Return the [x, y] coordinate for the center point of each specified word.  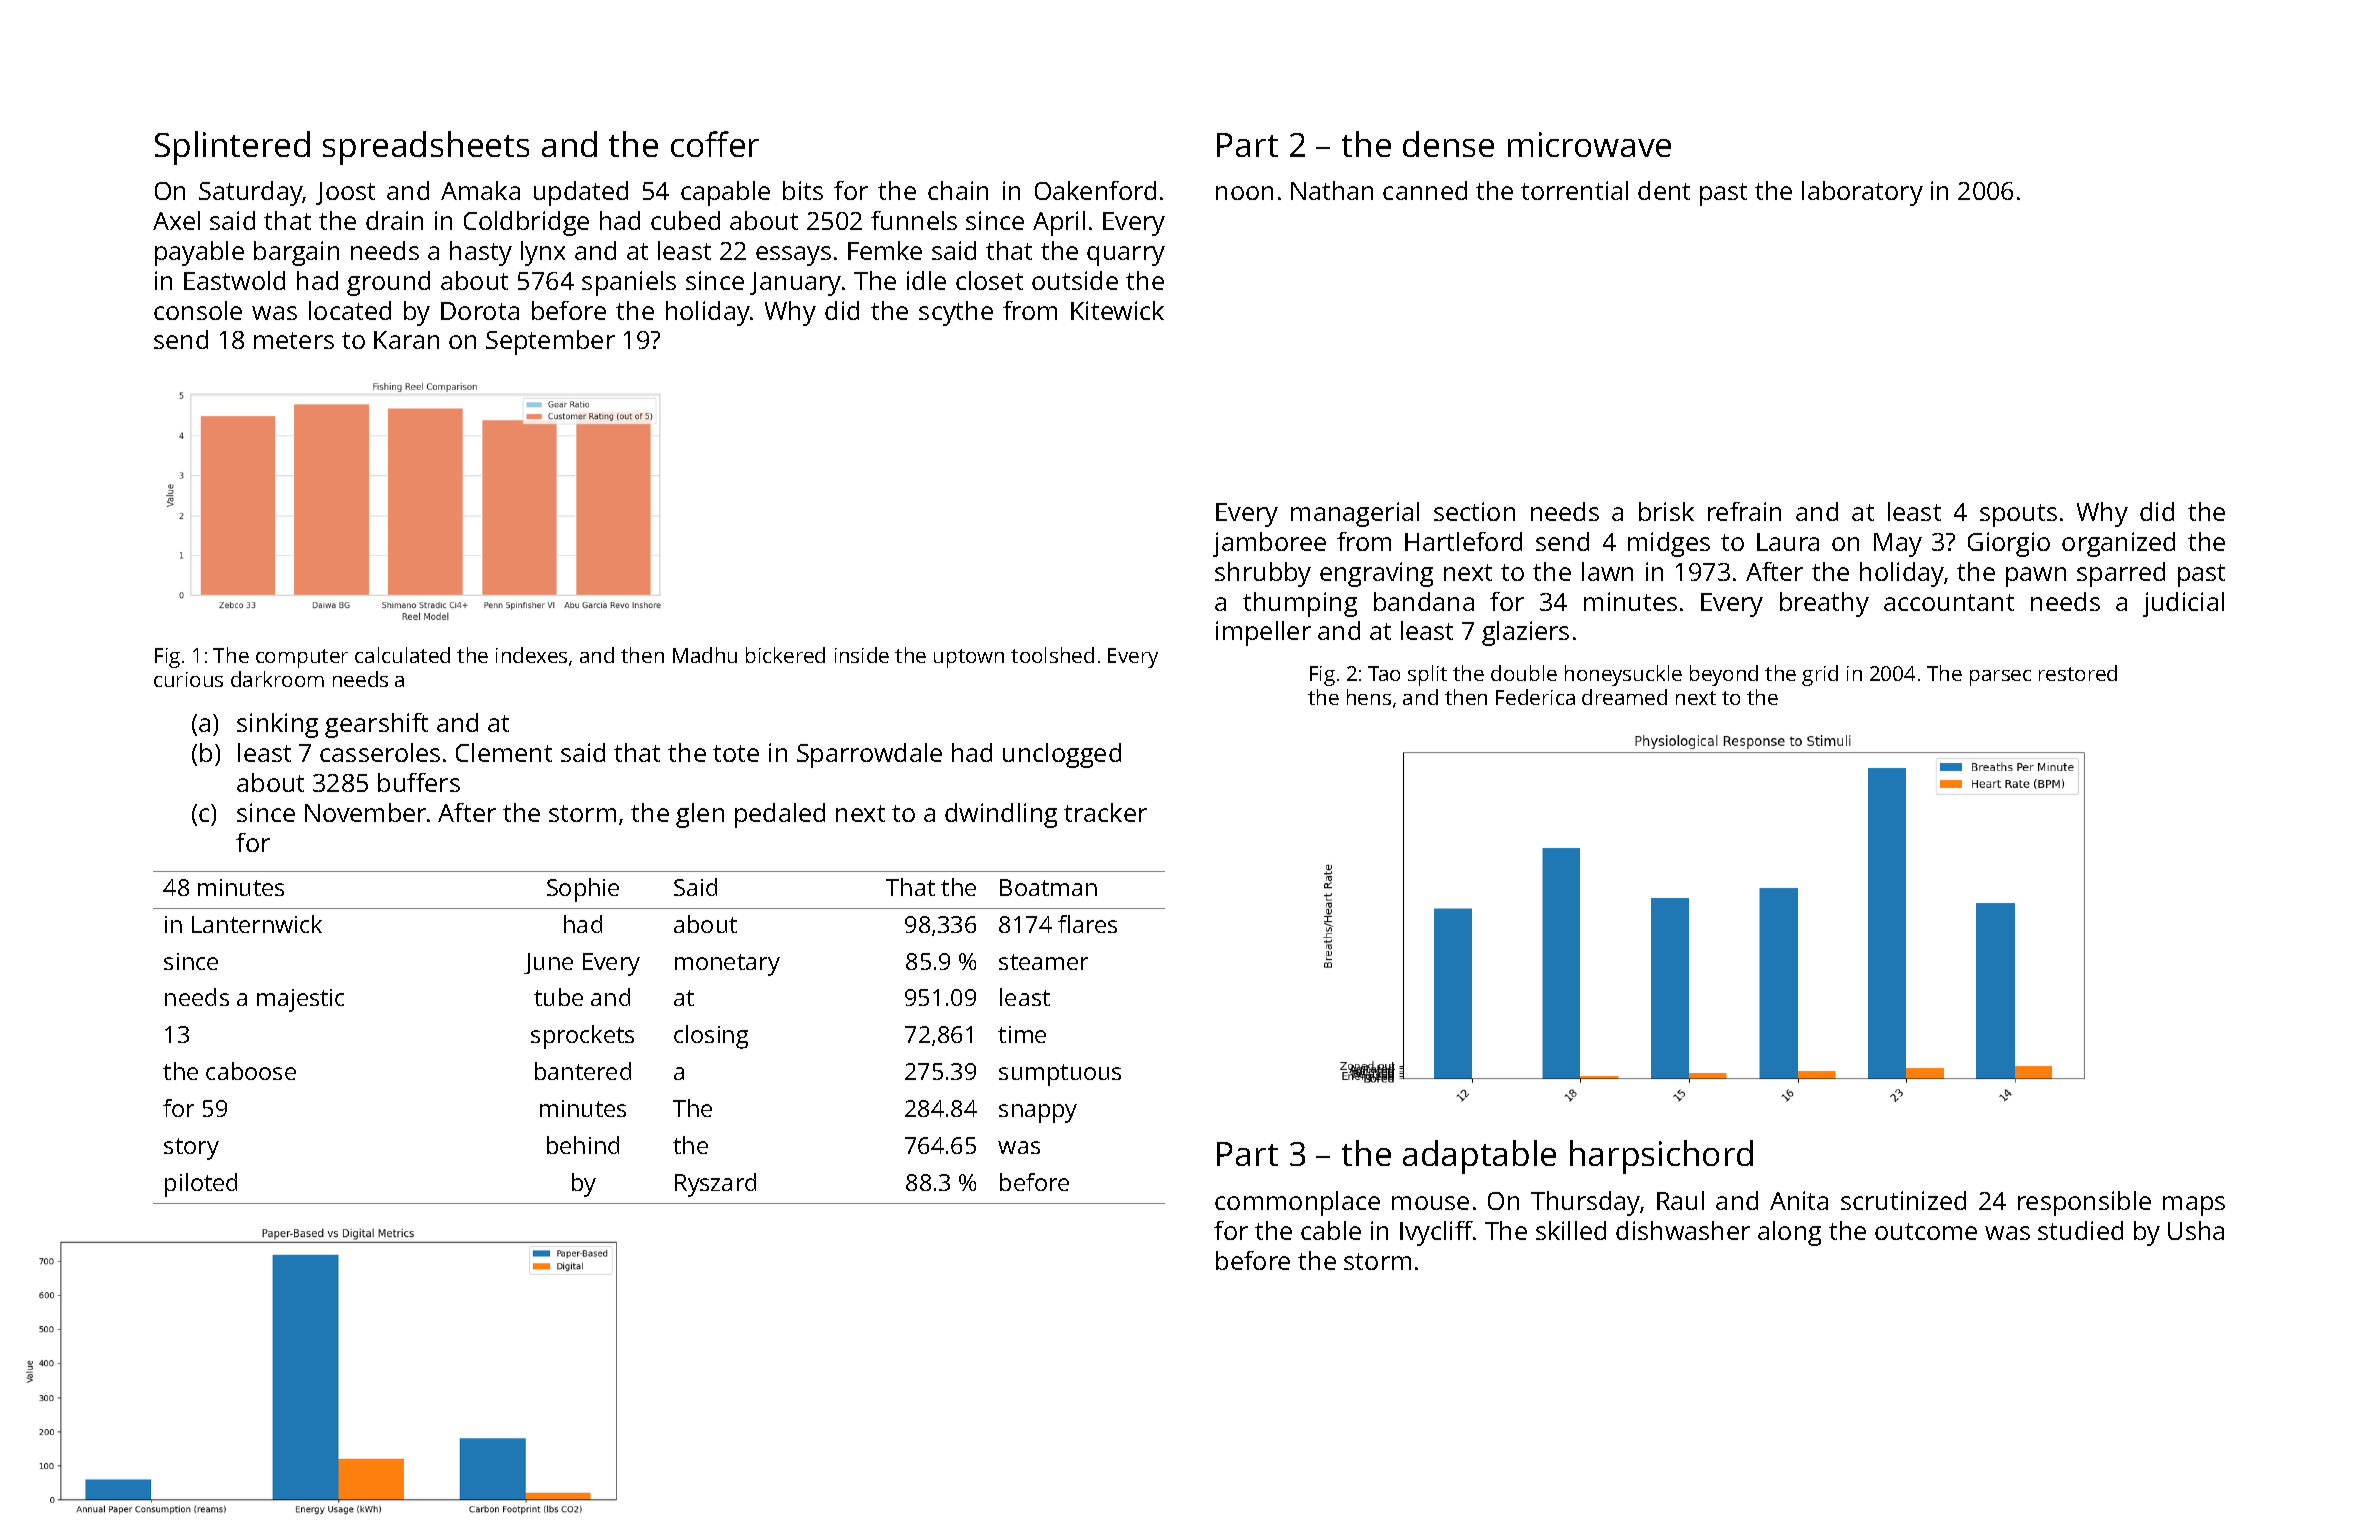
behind [583, 1145]
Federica [1535, 697]
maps [2194, 1206]
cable [1331, 1230]
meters [294, 340]
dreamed [1624, 697]
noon [1244, 193]
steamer [1043, 962]
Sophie [583, 890]
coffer [715, 144]
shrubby [1263, 574]
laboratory [1862, 193]
